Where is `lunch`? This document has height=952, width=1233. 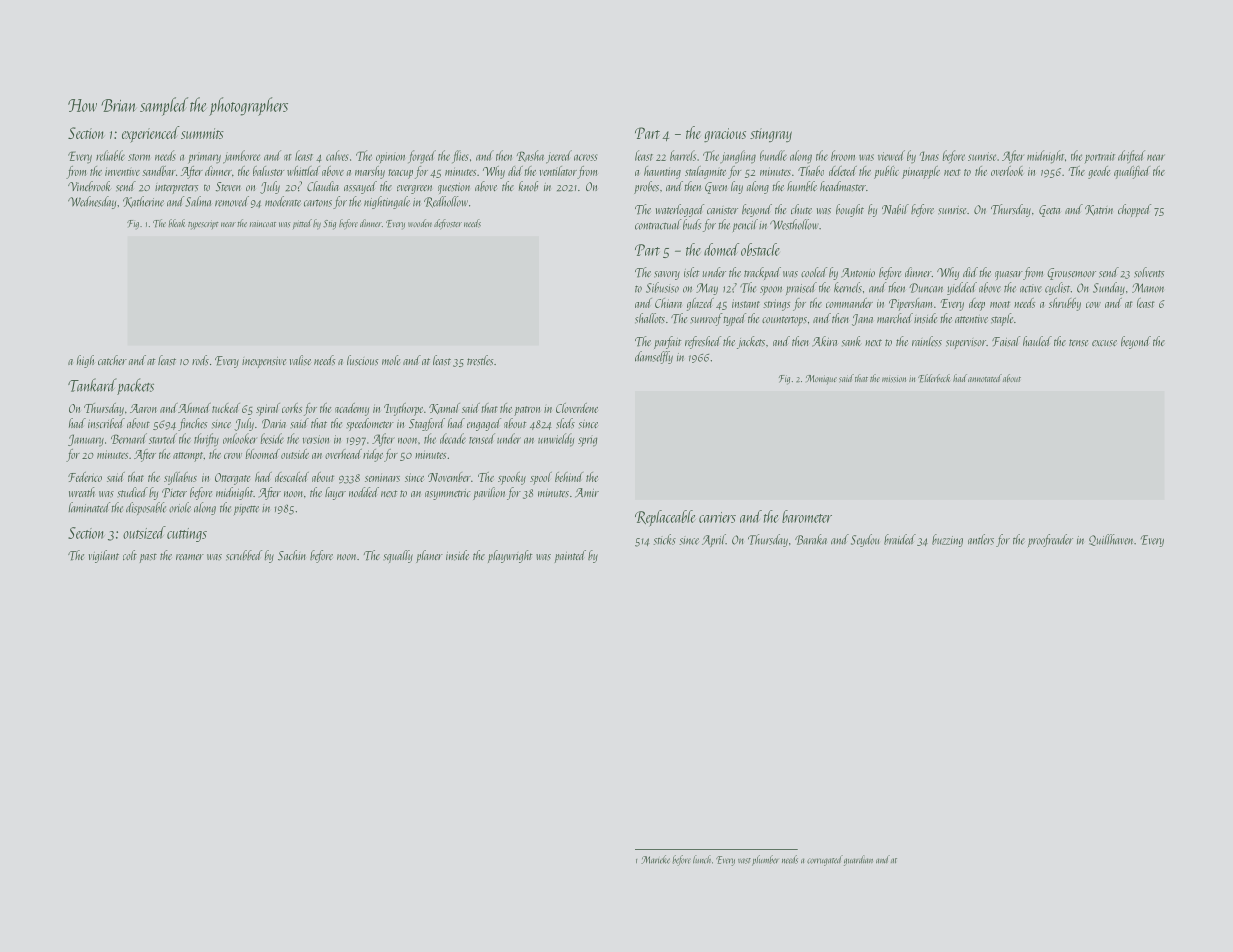 lunch is located at coordinates (702, 859).
